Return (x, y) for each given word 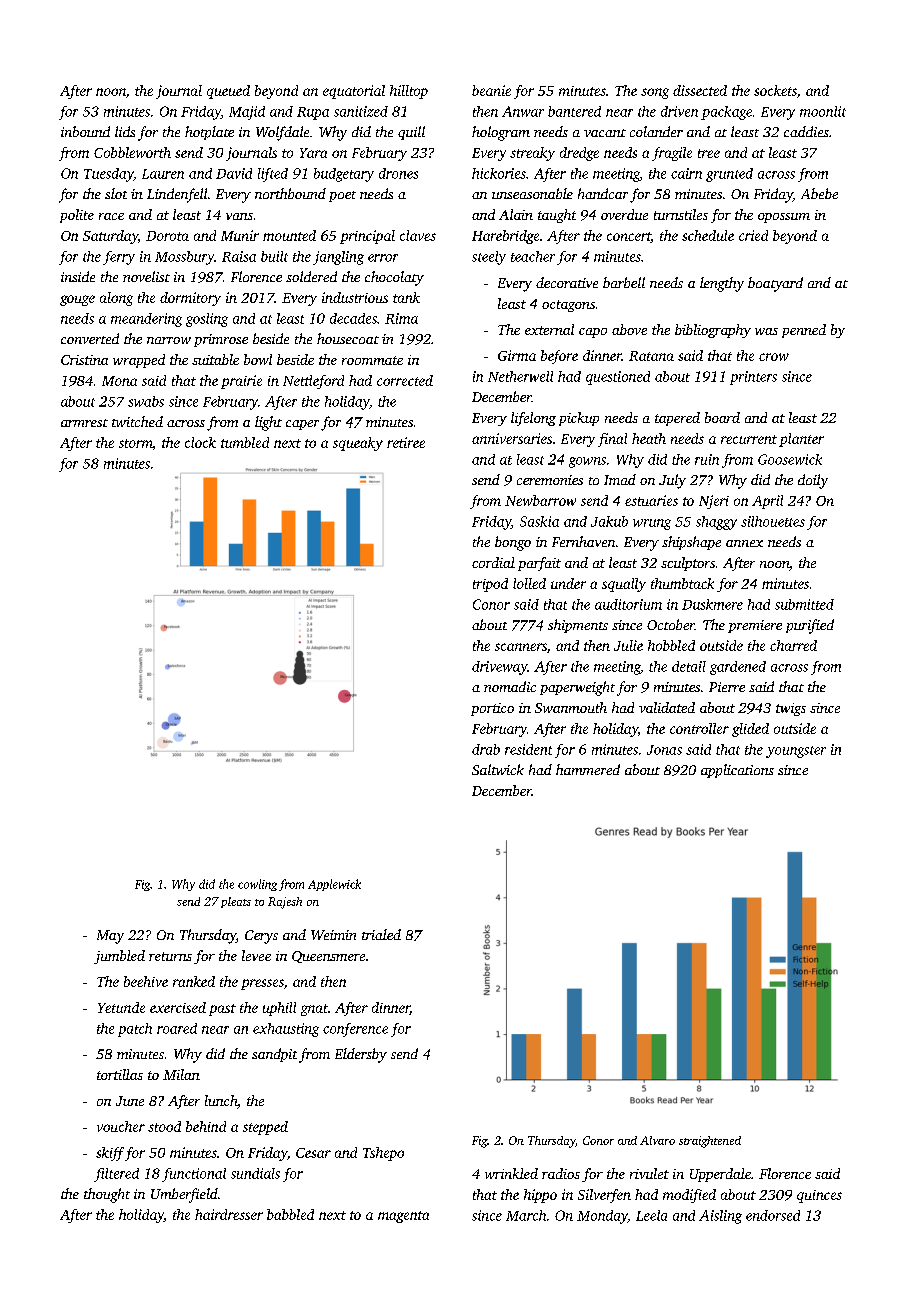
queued (228, 92)
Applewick (334, 885)
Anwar (523, 111)
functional (194, 1175)
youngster (796, 752)
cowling (257, 885)
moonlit (823, 111)
